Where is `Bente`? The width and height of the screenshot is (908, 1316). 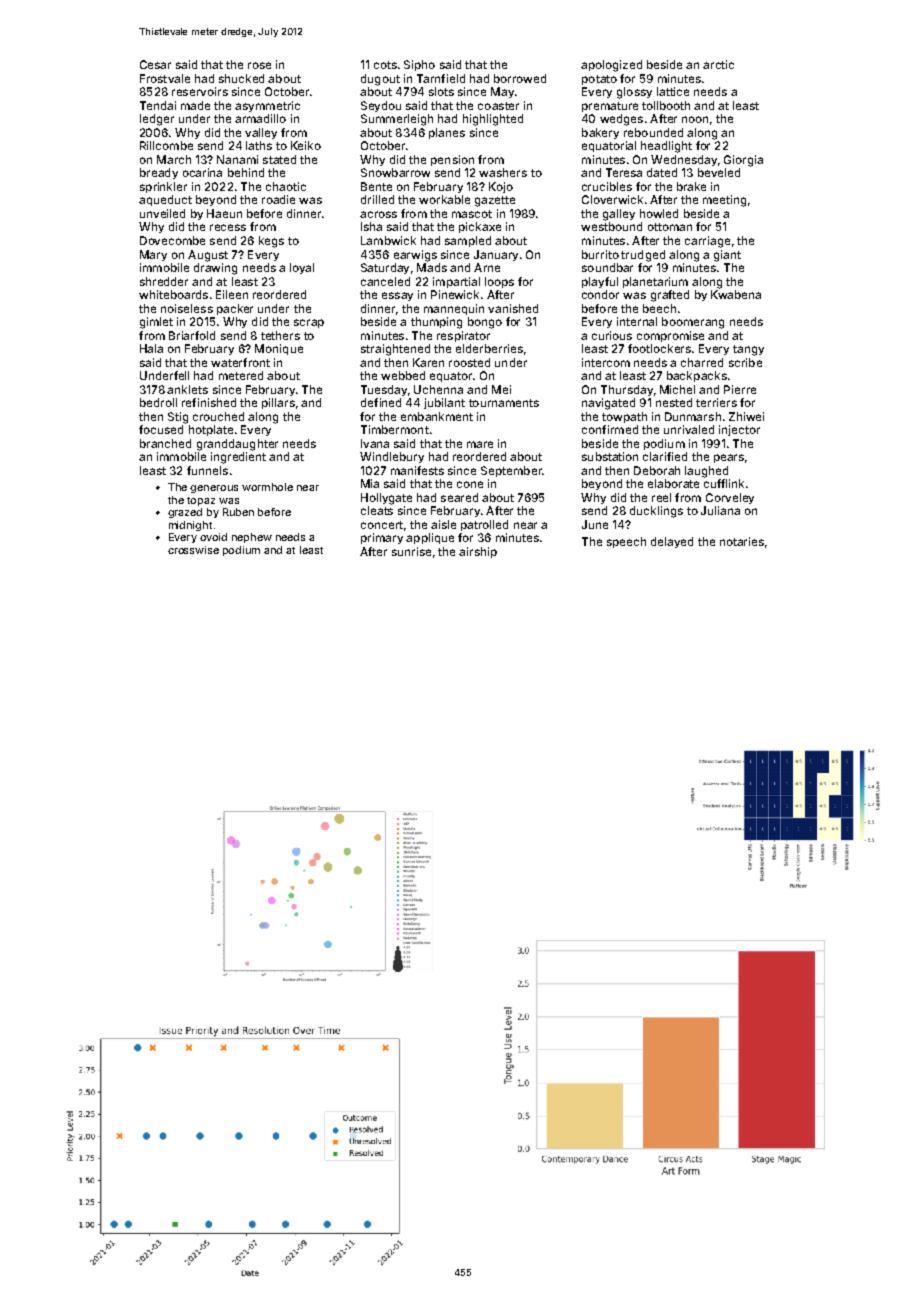
Bente is located at coordinates (376, 186).
